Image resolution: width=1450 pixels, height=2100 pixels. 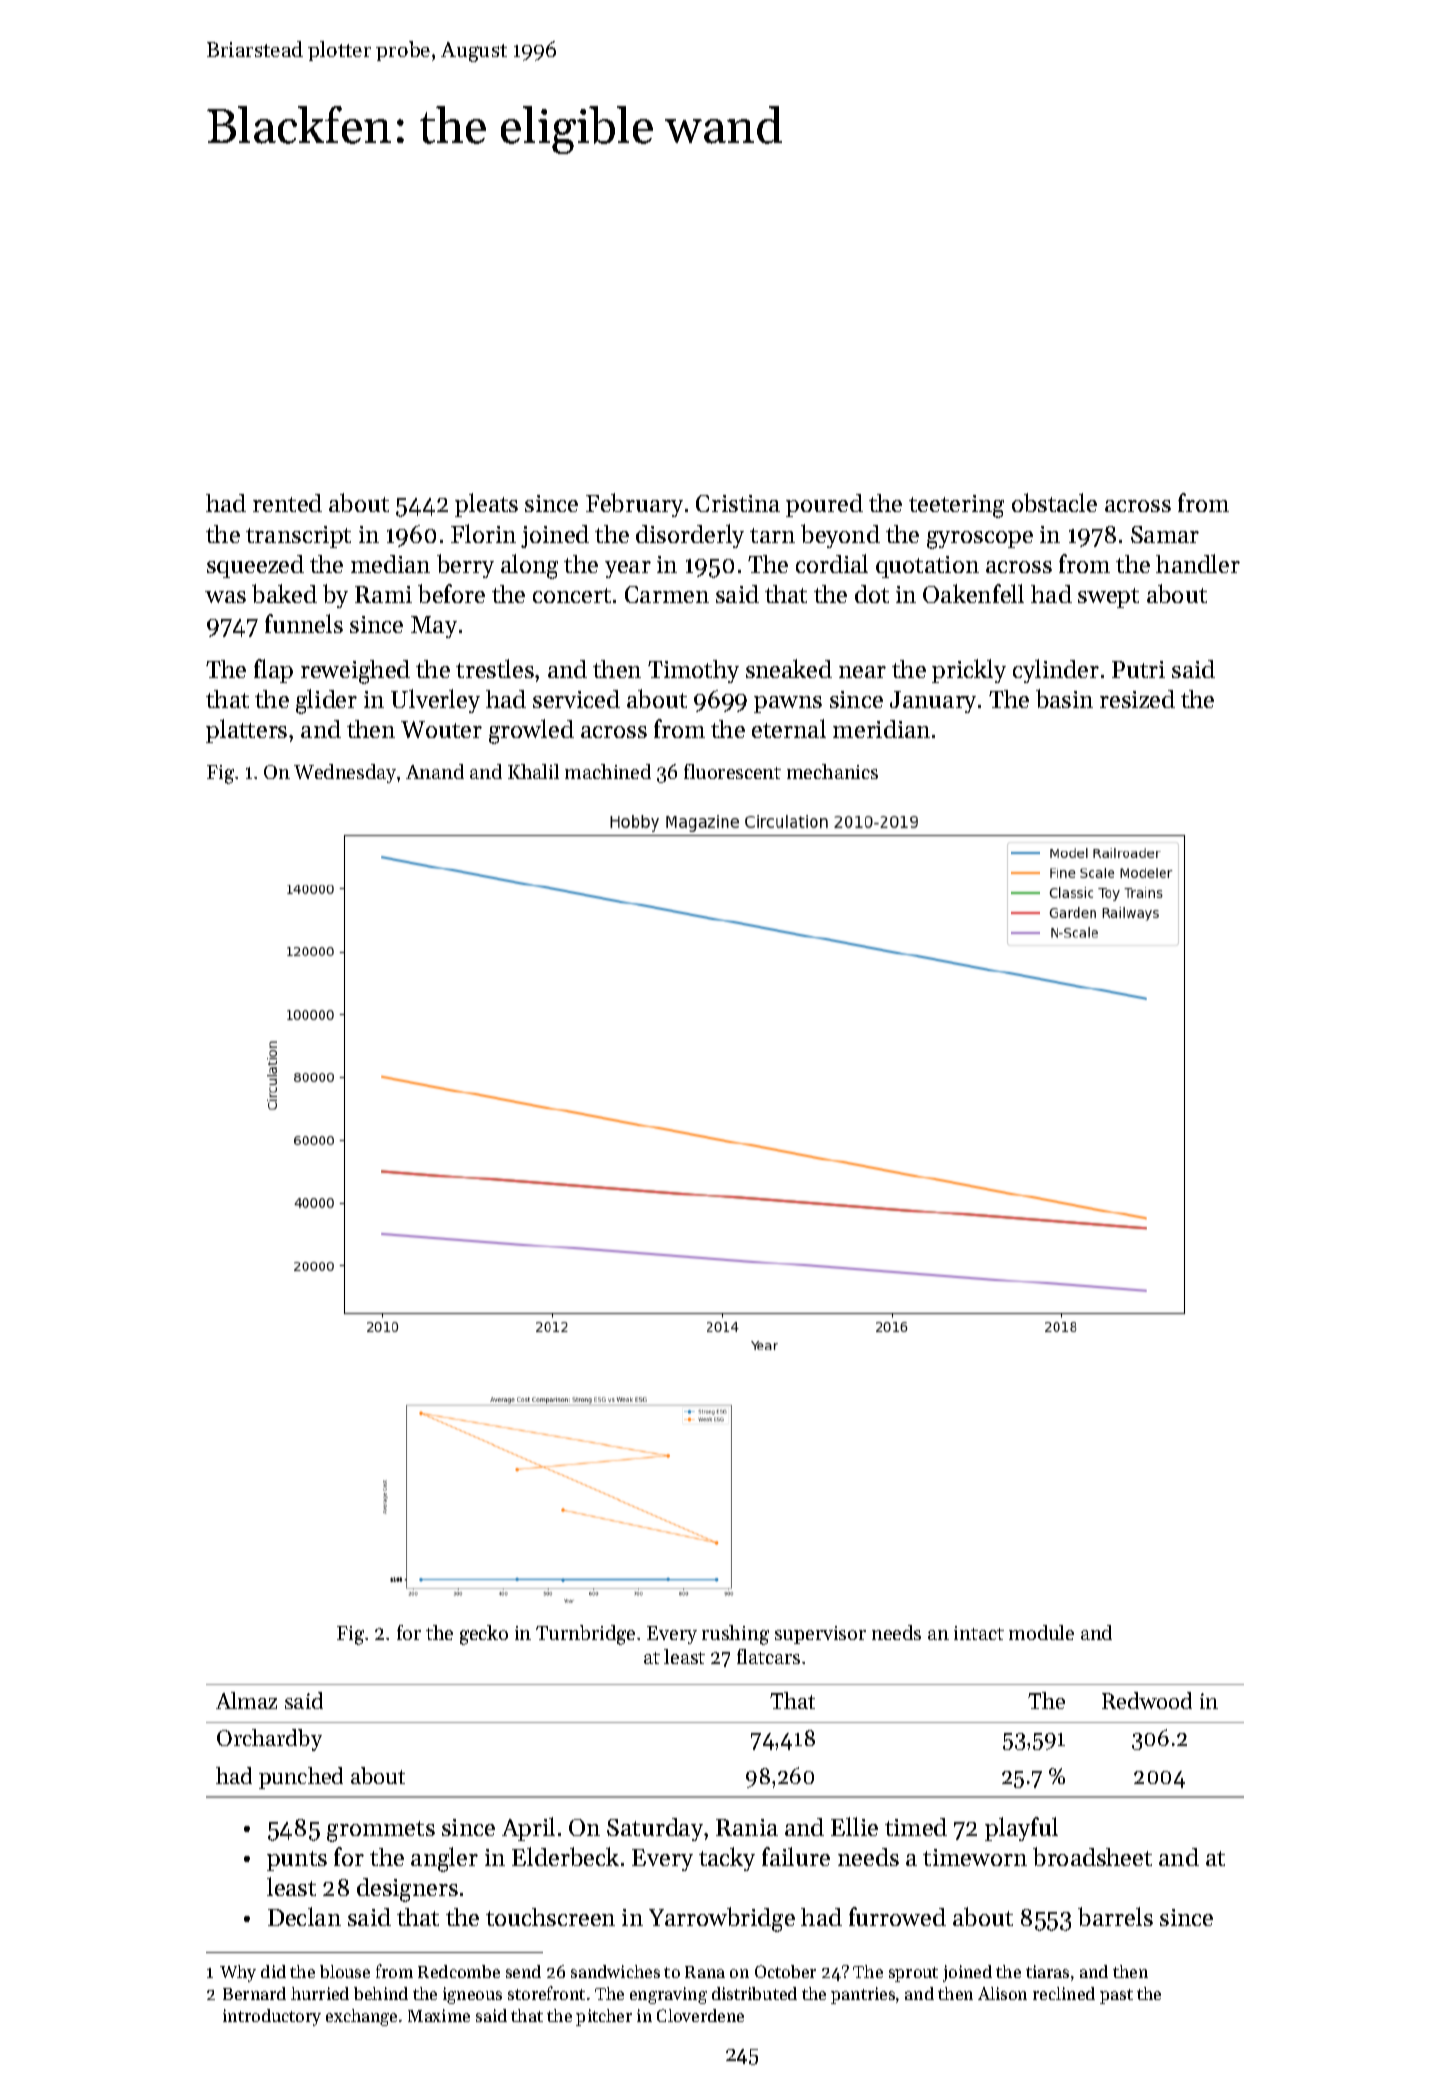 I want to click on mechanics, so click(x=832, y=771).
